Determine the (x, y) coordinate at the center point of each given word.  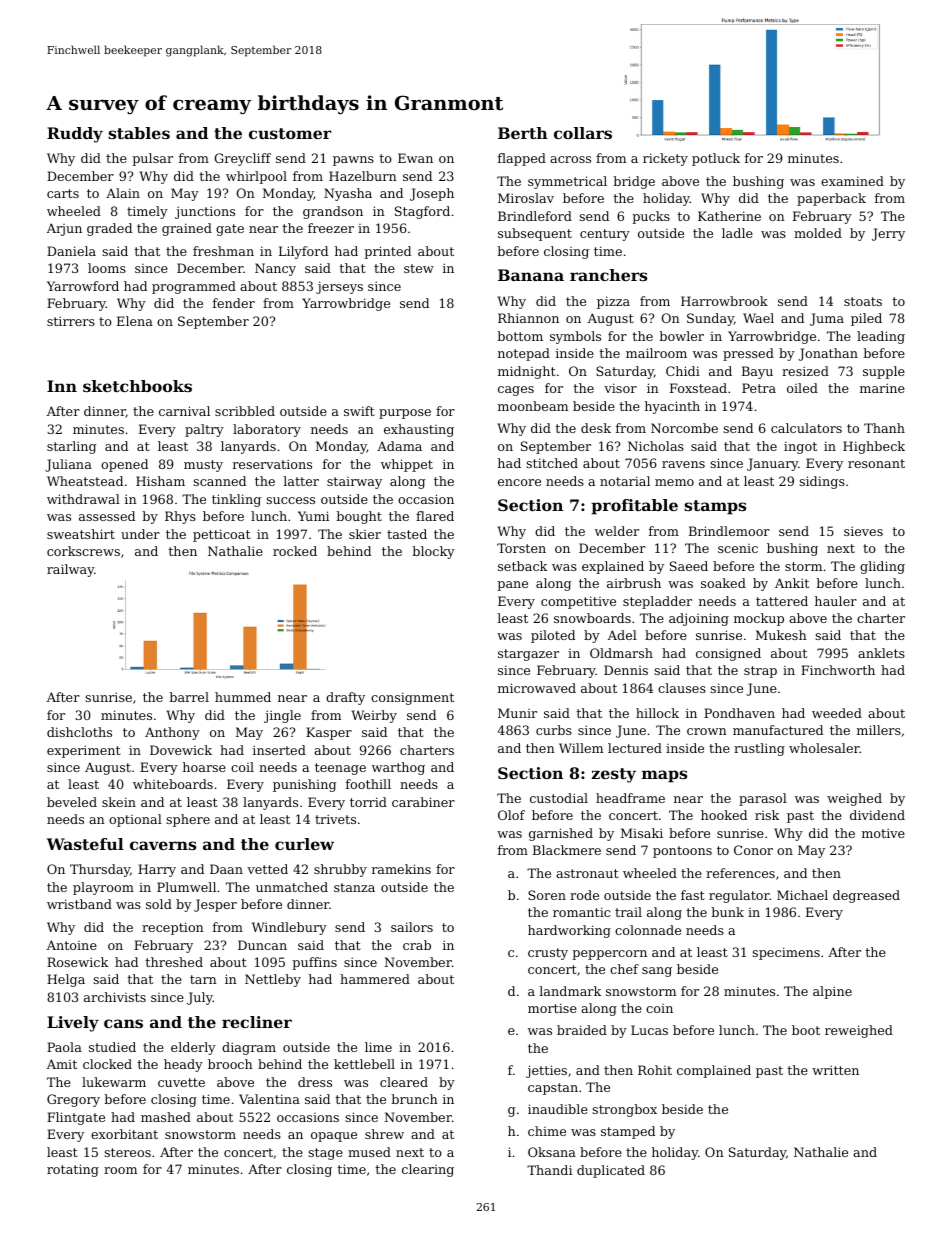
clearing (428, 1170)
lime (378, 1047)
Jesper (215, 905)
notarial (625, 481)
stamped (628, 1132)
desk (596, 428)
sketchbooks (137, 386)
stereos (127, 1152)
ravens (683, 464)
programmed (194, 287)
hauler (836, 601)
